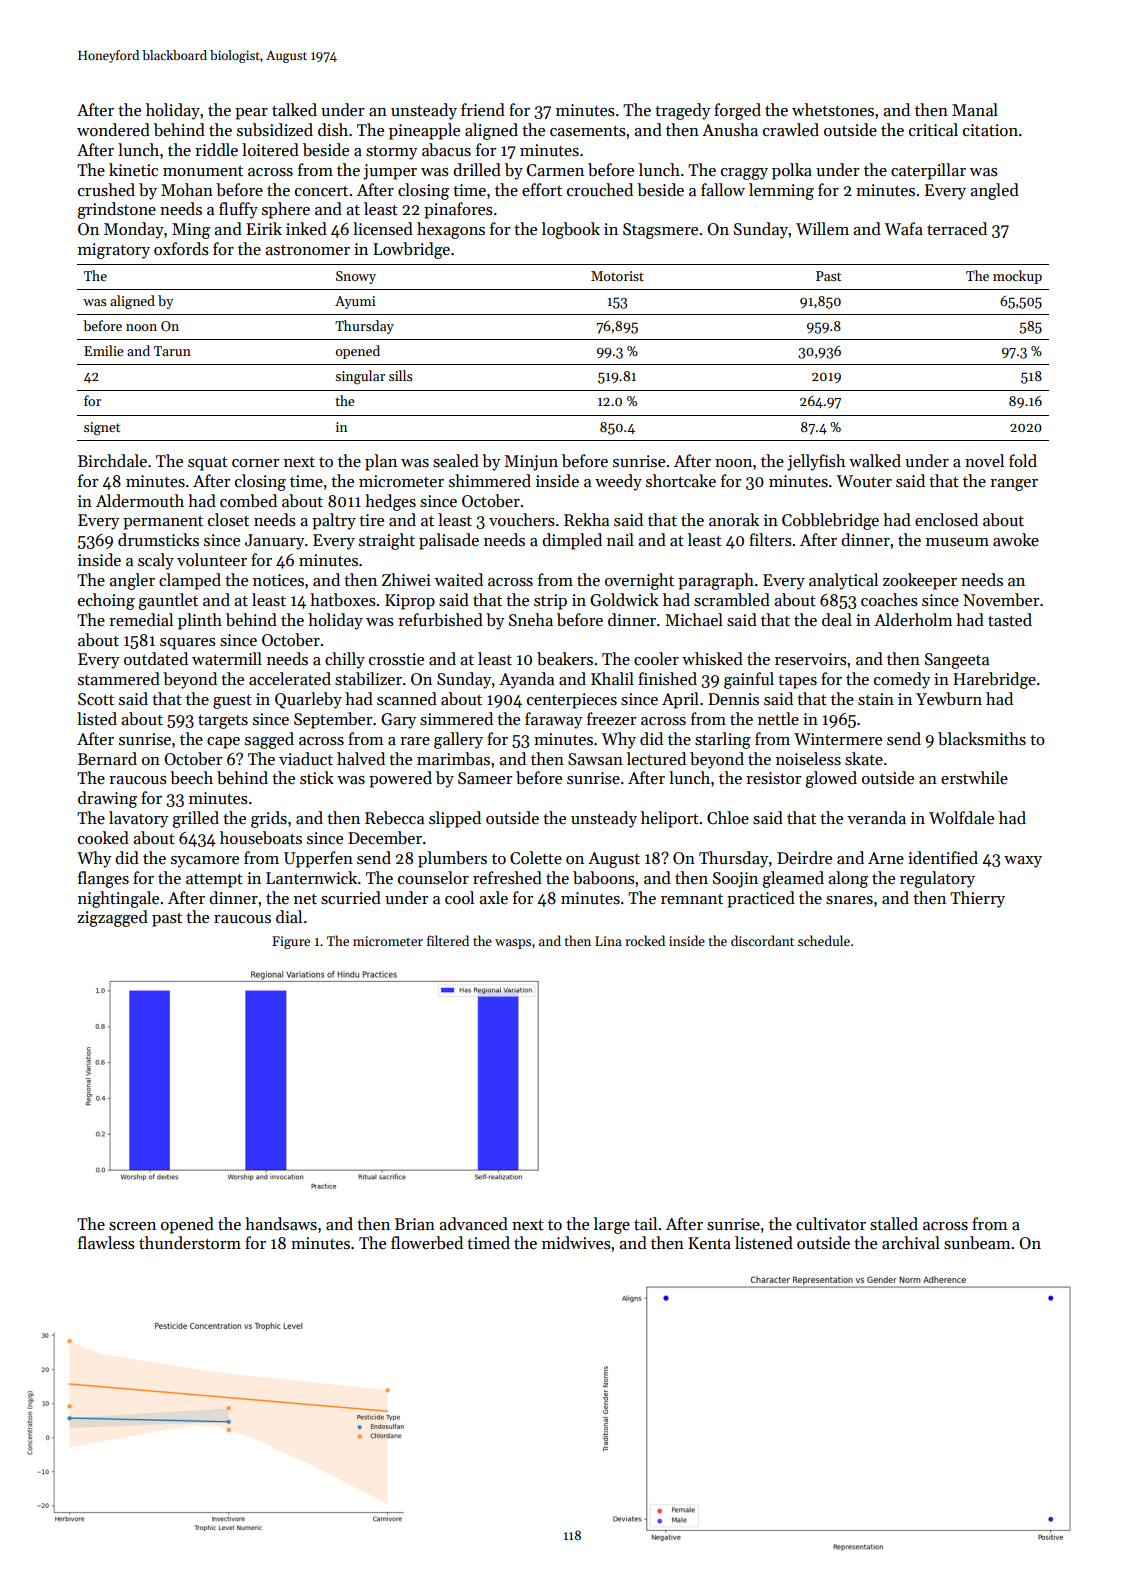  I want to click on tasted, so click(1010, 620).
